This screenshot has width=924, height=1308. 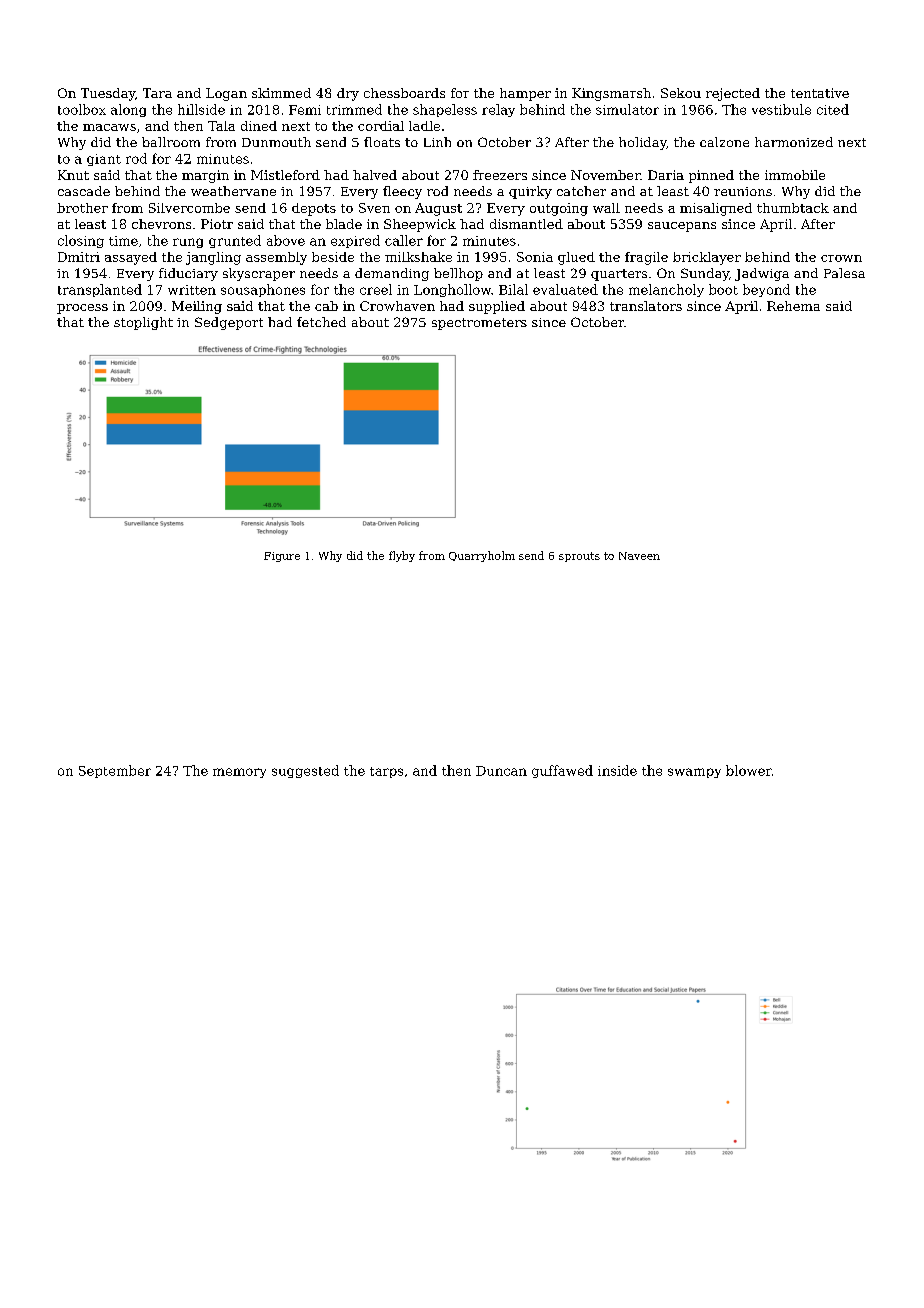 What do you see at coordinates (282, 557) in the screenshot?
I see `Figure` at bounding box center [282, 557].
